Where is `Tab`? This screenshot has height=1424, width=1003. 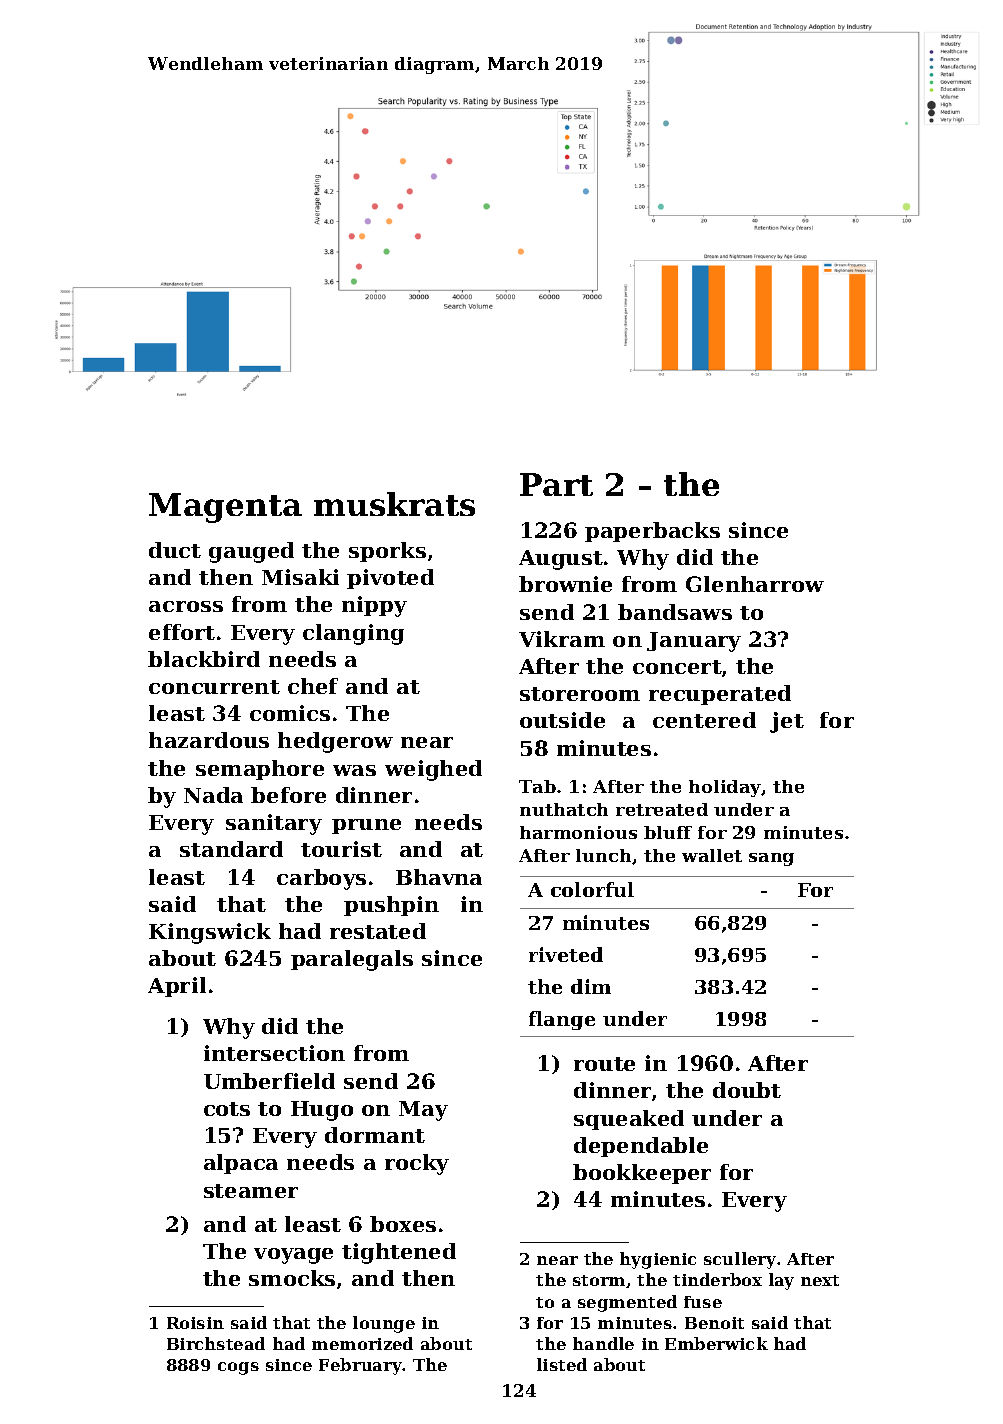
Tab is located at coordinates (537, 786).
